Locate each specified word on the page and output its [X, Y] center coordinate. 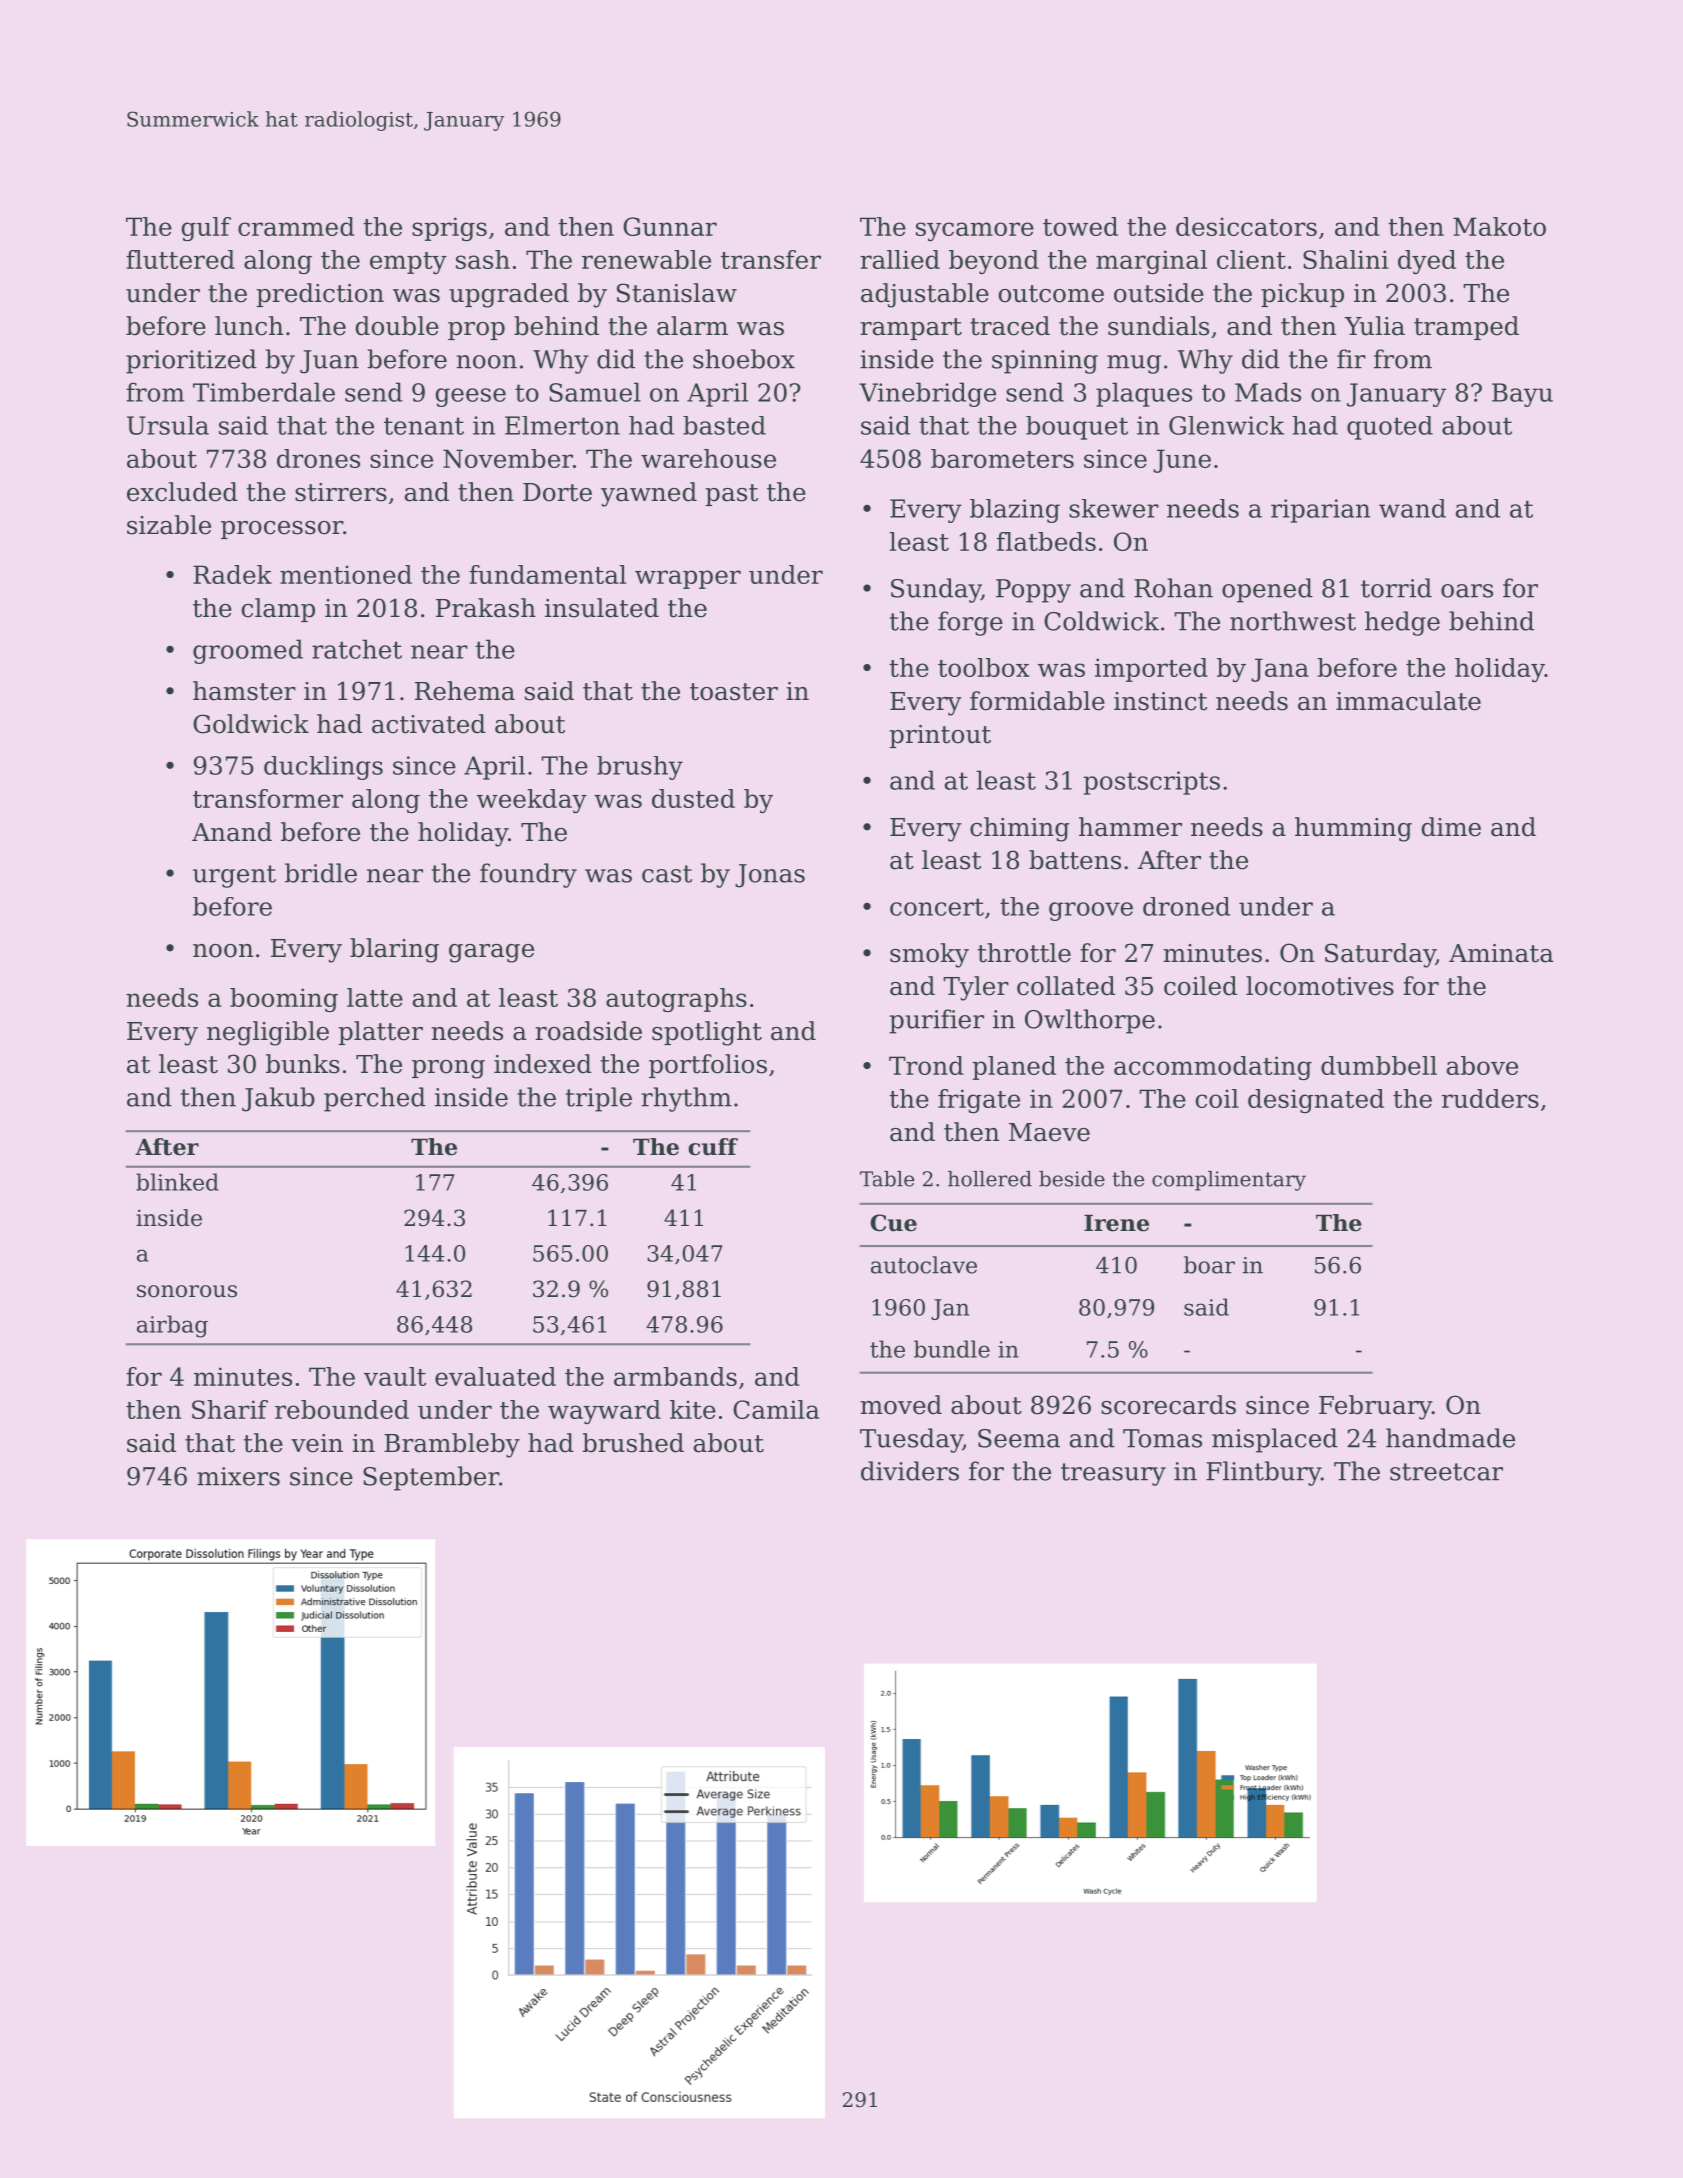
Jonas [770, 876]
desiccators [1246, 226]
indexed [543, 1064]
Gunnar [670, 226]
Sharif [230, 1409]
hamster [244, 691]
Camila [776, 1409]
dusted [693, 798]
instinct [1160, 701]
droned [1186, 906]
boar [1209, 1265]
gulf [206, 229]
